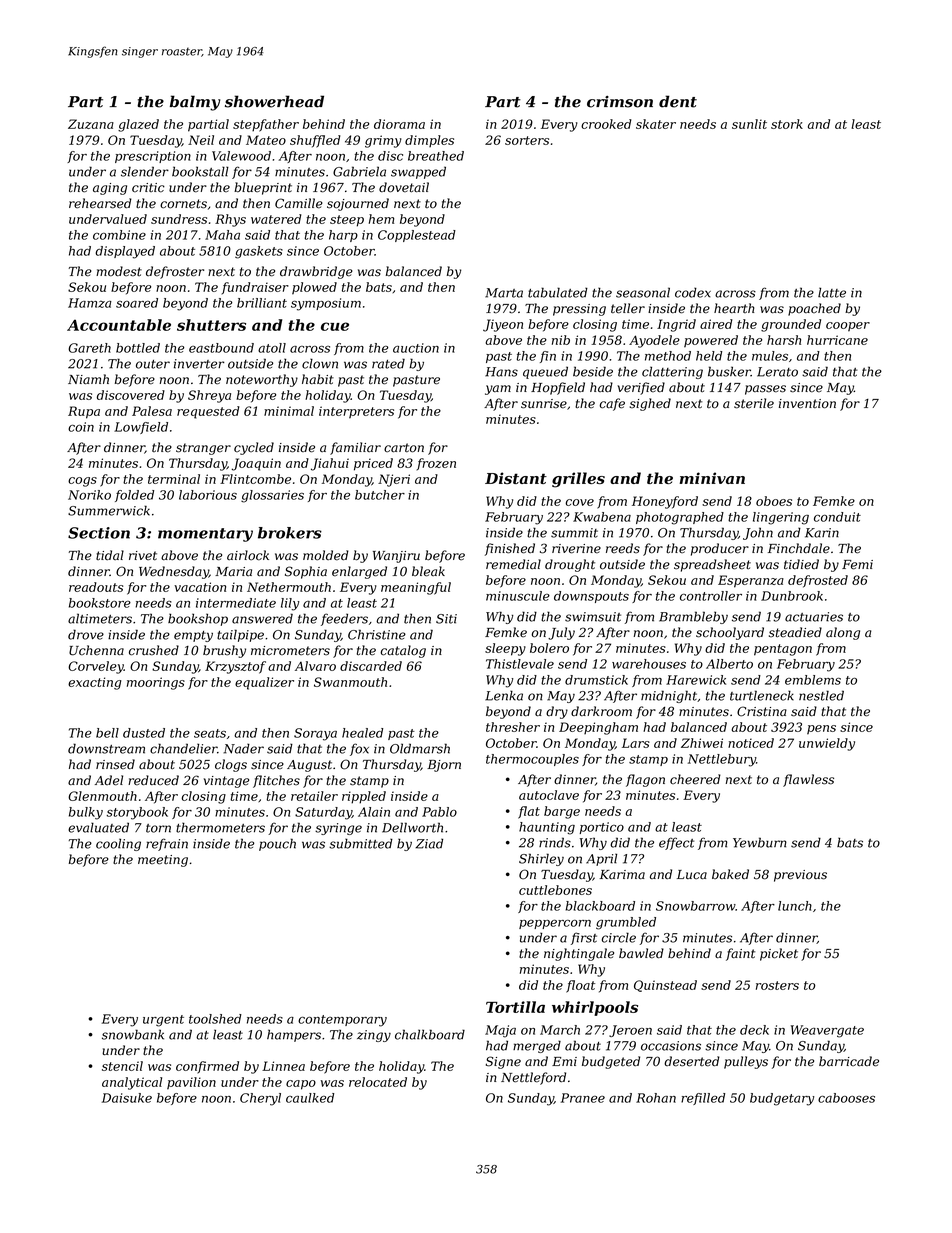  Describe the element at coordinates (518, 596) in the screenshot. I see `minuscule` at that location.
